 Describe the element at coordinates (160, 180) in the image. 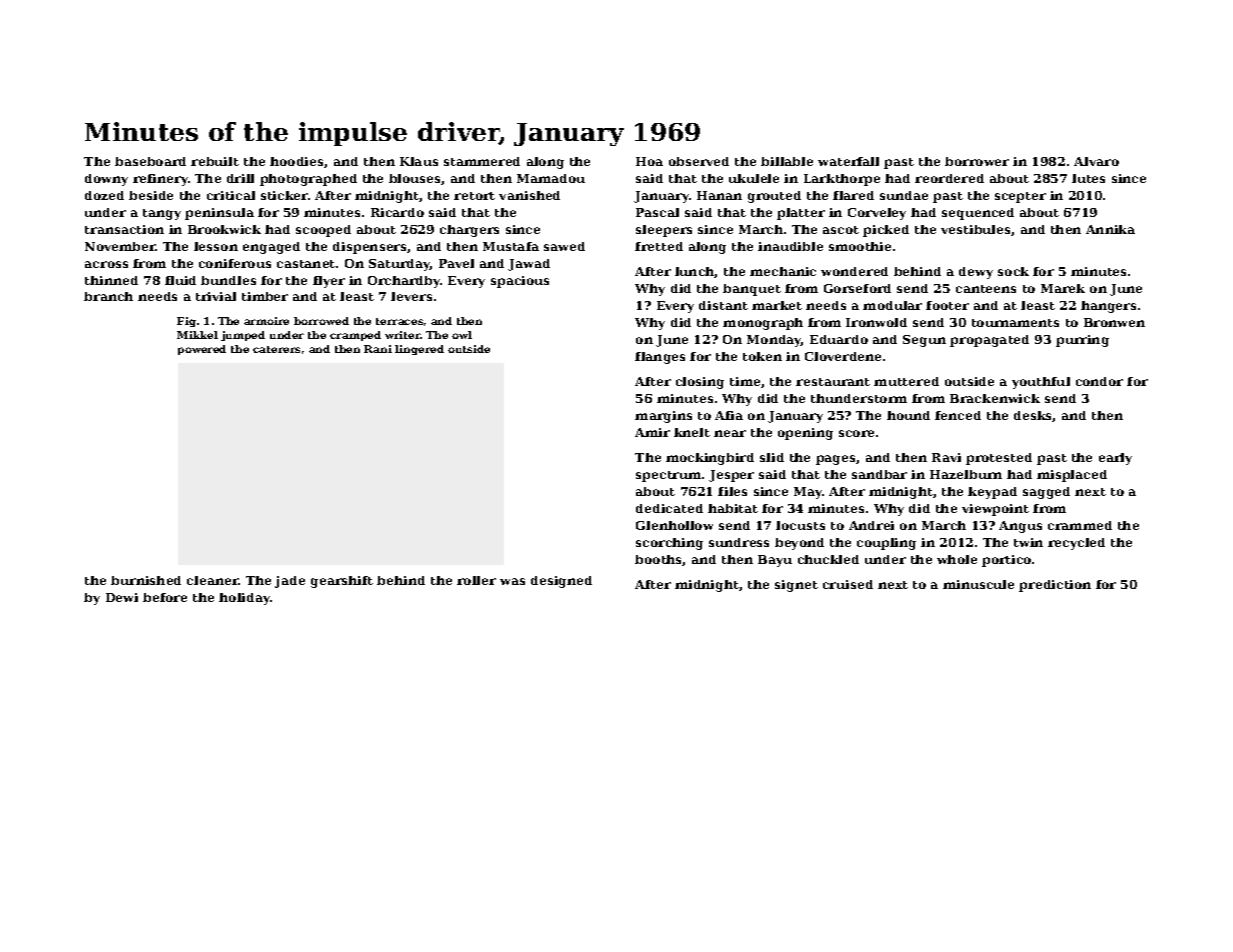

I see `refinery` at that location.
